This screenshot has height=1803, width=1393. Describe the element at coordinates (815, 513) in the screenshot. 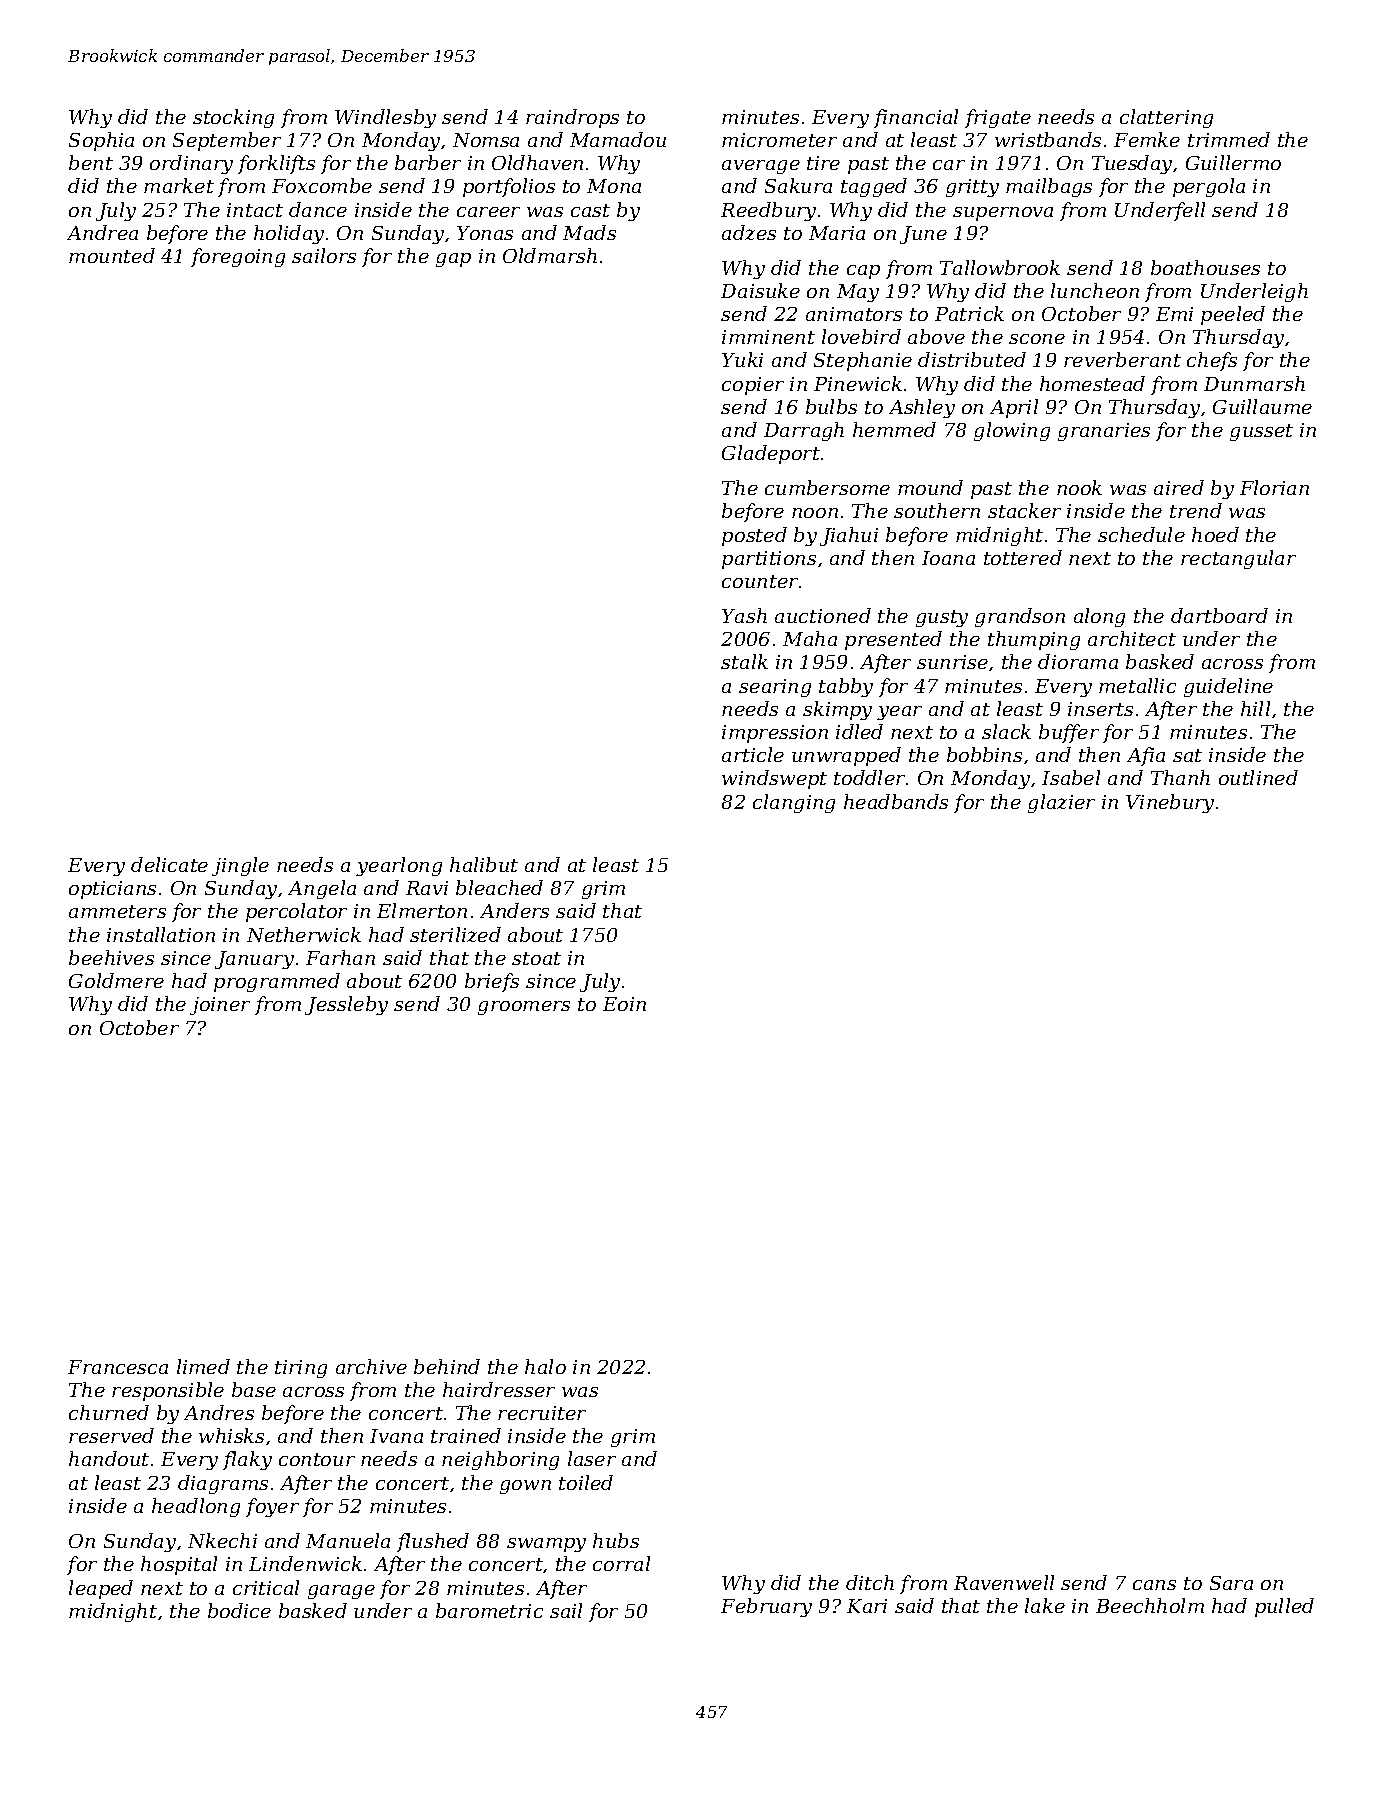

I see `noon` at that location.
